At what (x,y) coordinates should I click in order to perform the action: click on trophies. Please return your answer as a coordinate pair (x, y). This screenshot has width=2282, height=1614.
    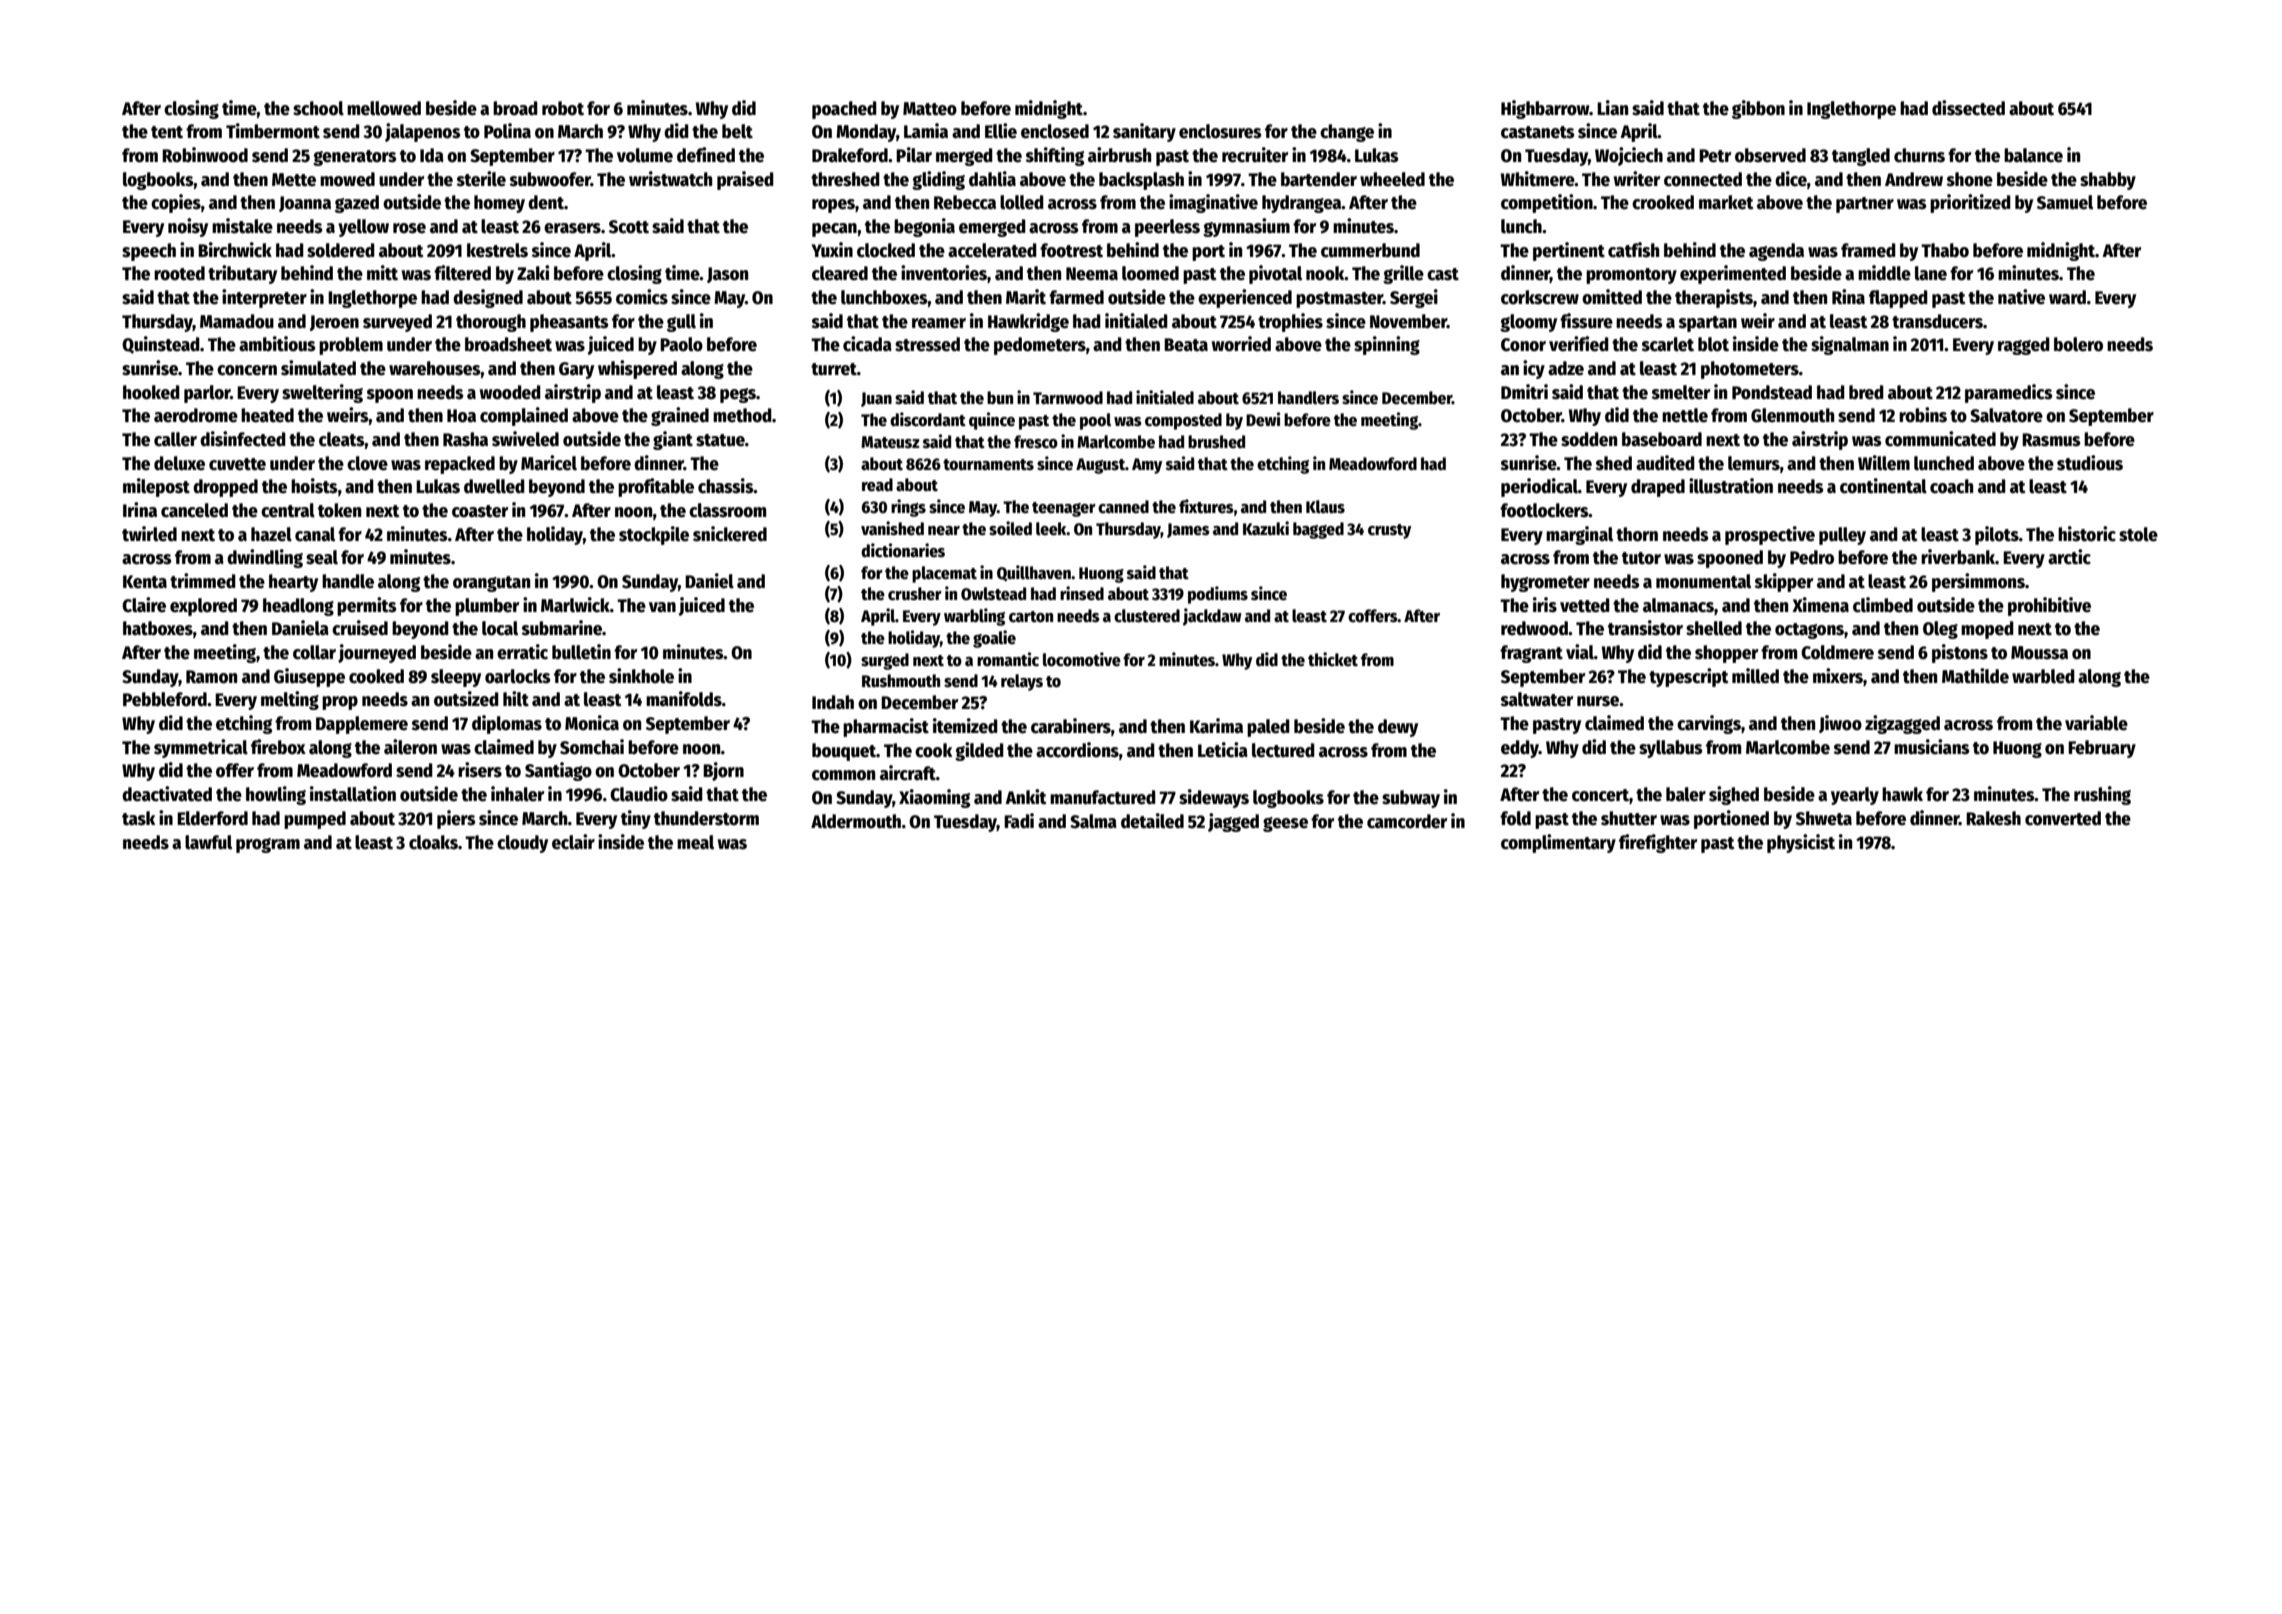
    Looking at the image, I should click on (1290, 322).
